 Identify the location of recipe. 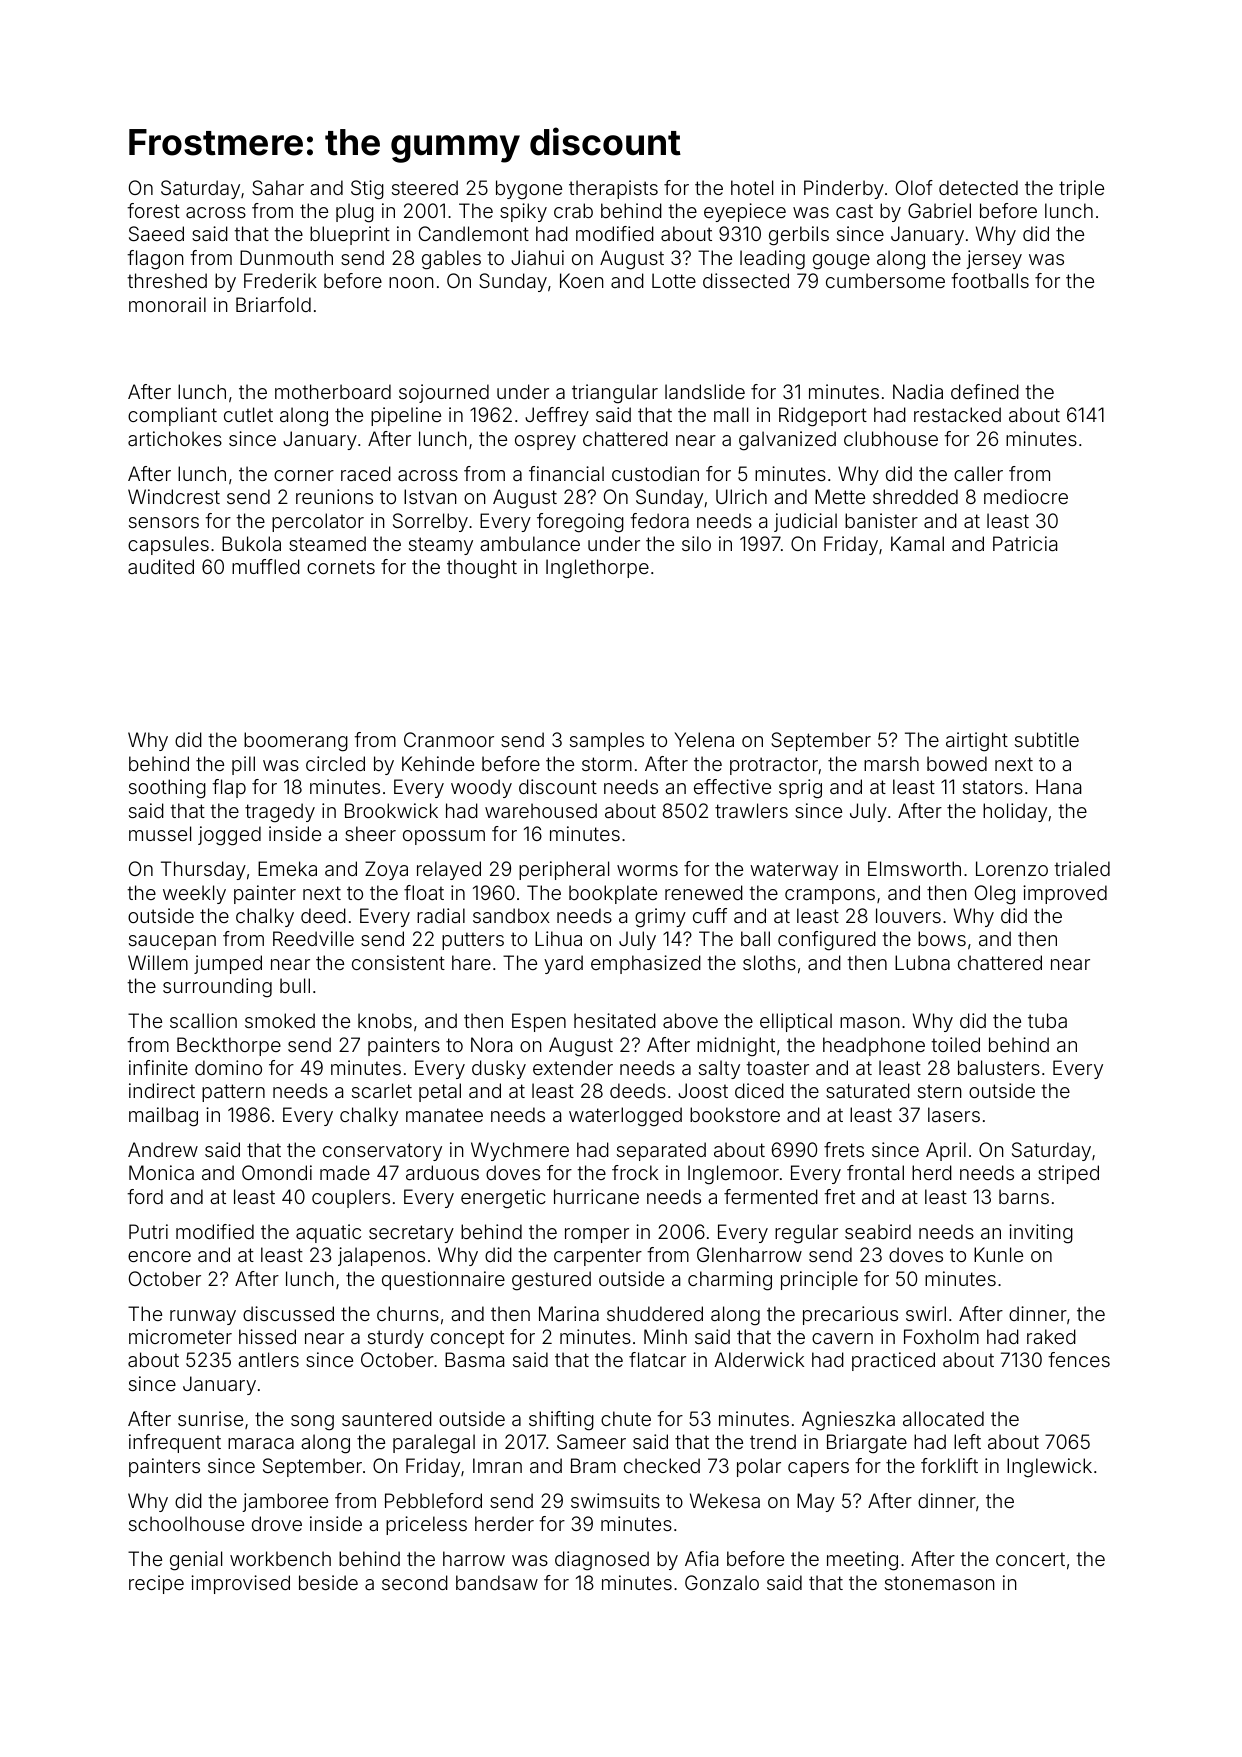
(156, 1584).
